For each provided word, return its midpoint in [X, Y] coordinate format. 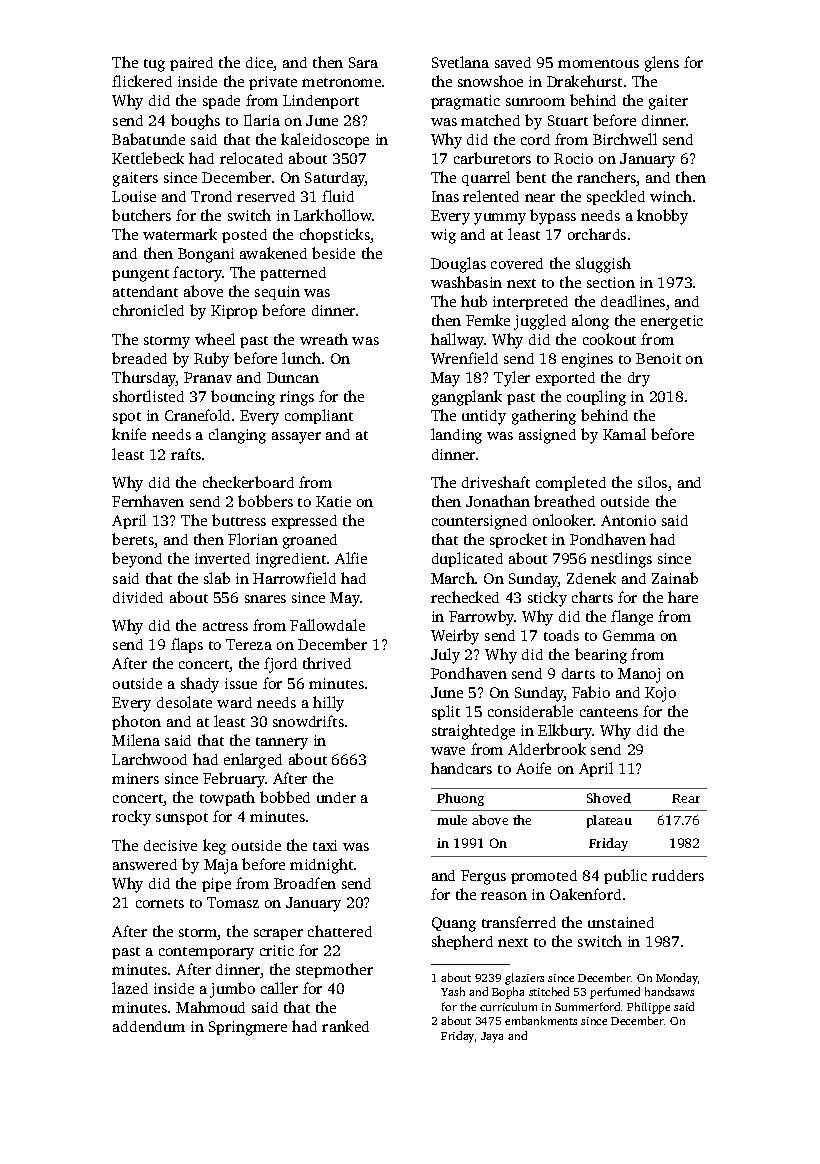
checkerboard [248, 482]
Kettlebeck [148, 158]
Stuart [568, 120]
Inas [445, 196]
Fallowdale [327, 625]
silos [652, 482]
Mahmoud [210, 1007]
